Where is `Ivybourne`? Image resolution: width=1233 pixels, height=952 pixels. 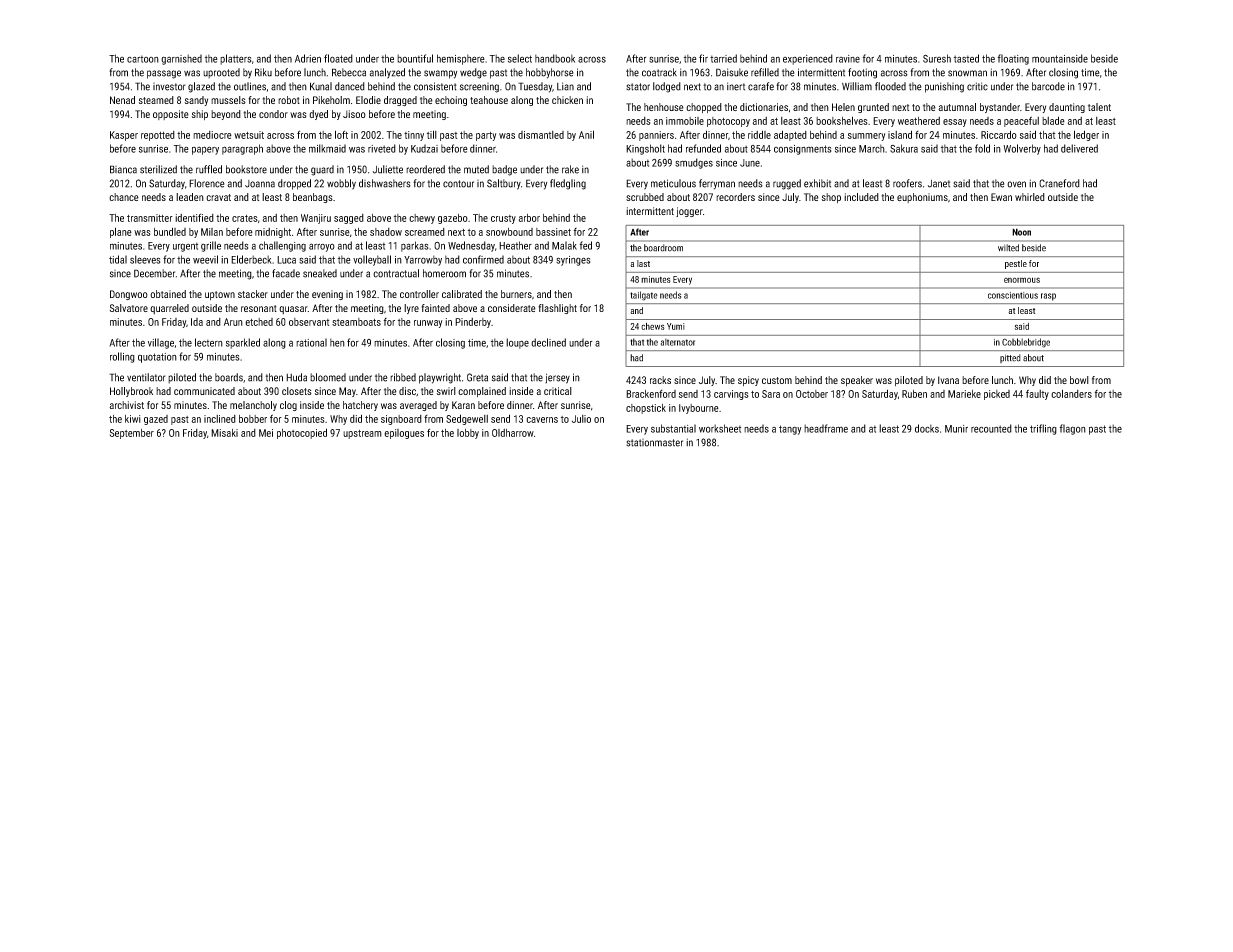
Ivybourne is located at coordinates (699, 409).
